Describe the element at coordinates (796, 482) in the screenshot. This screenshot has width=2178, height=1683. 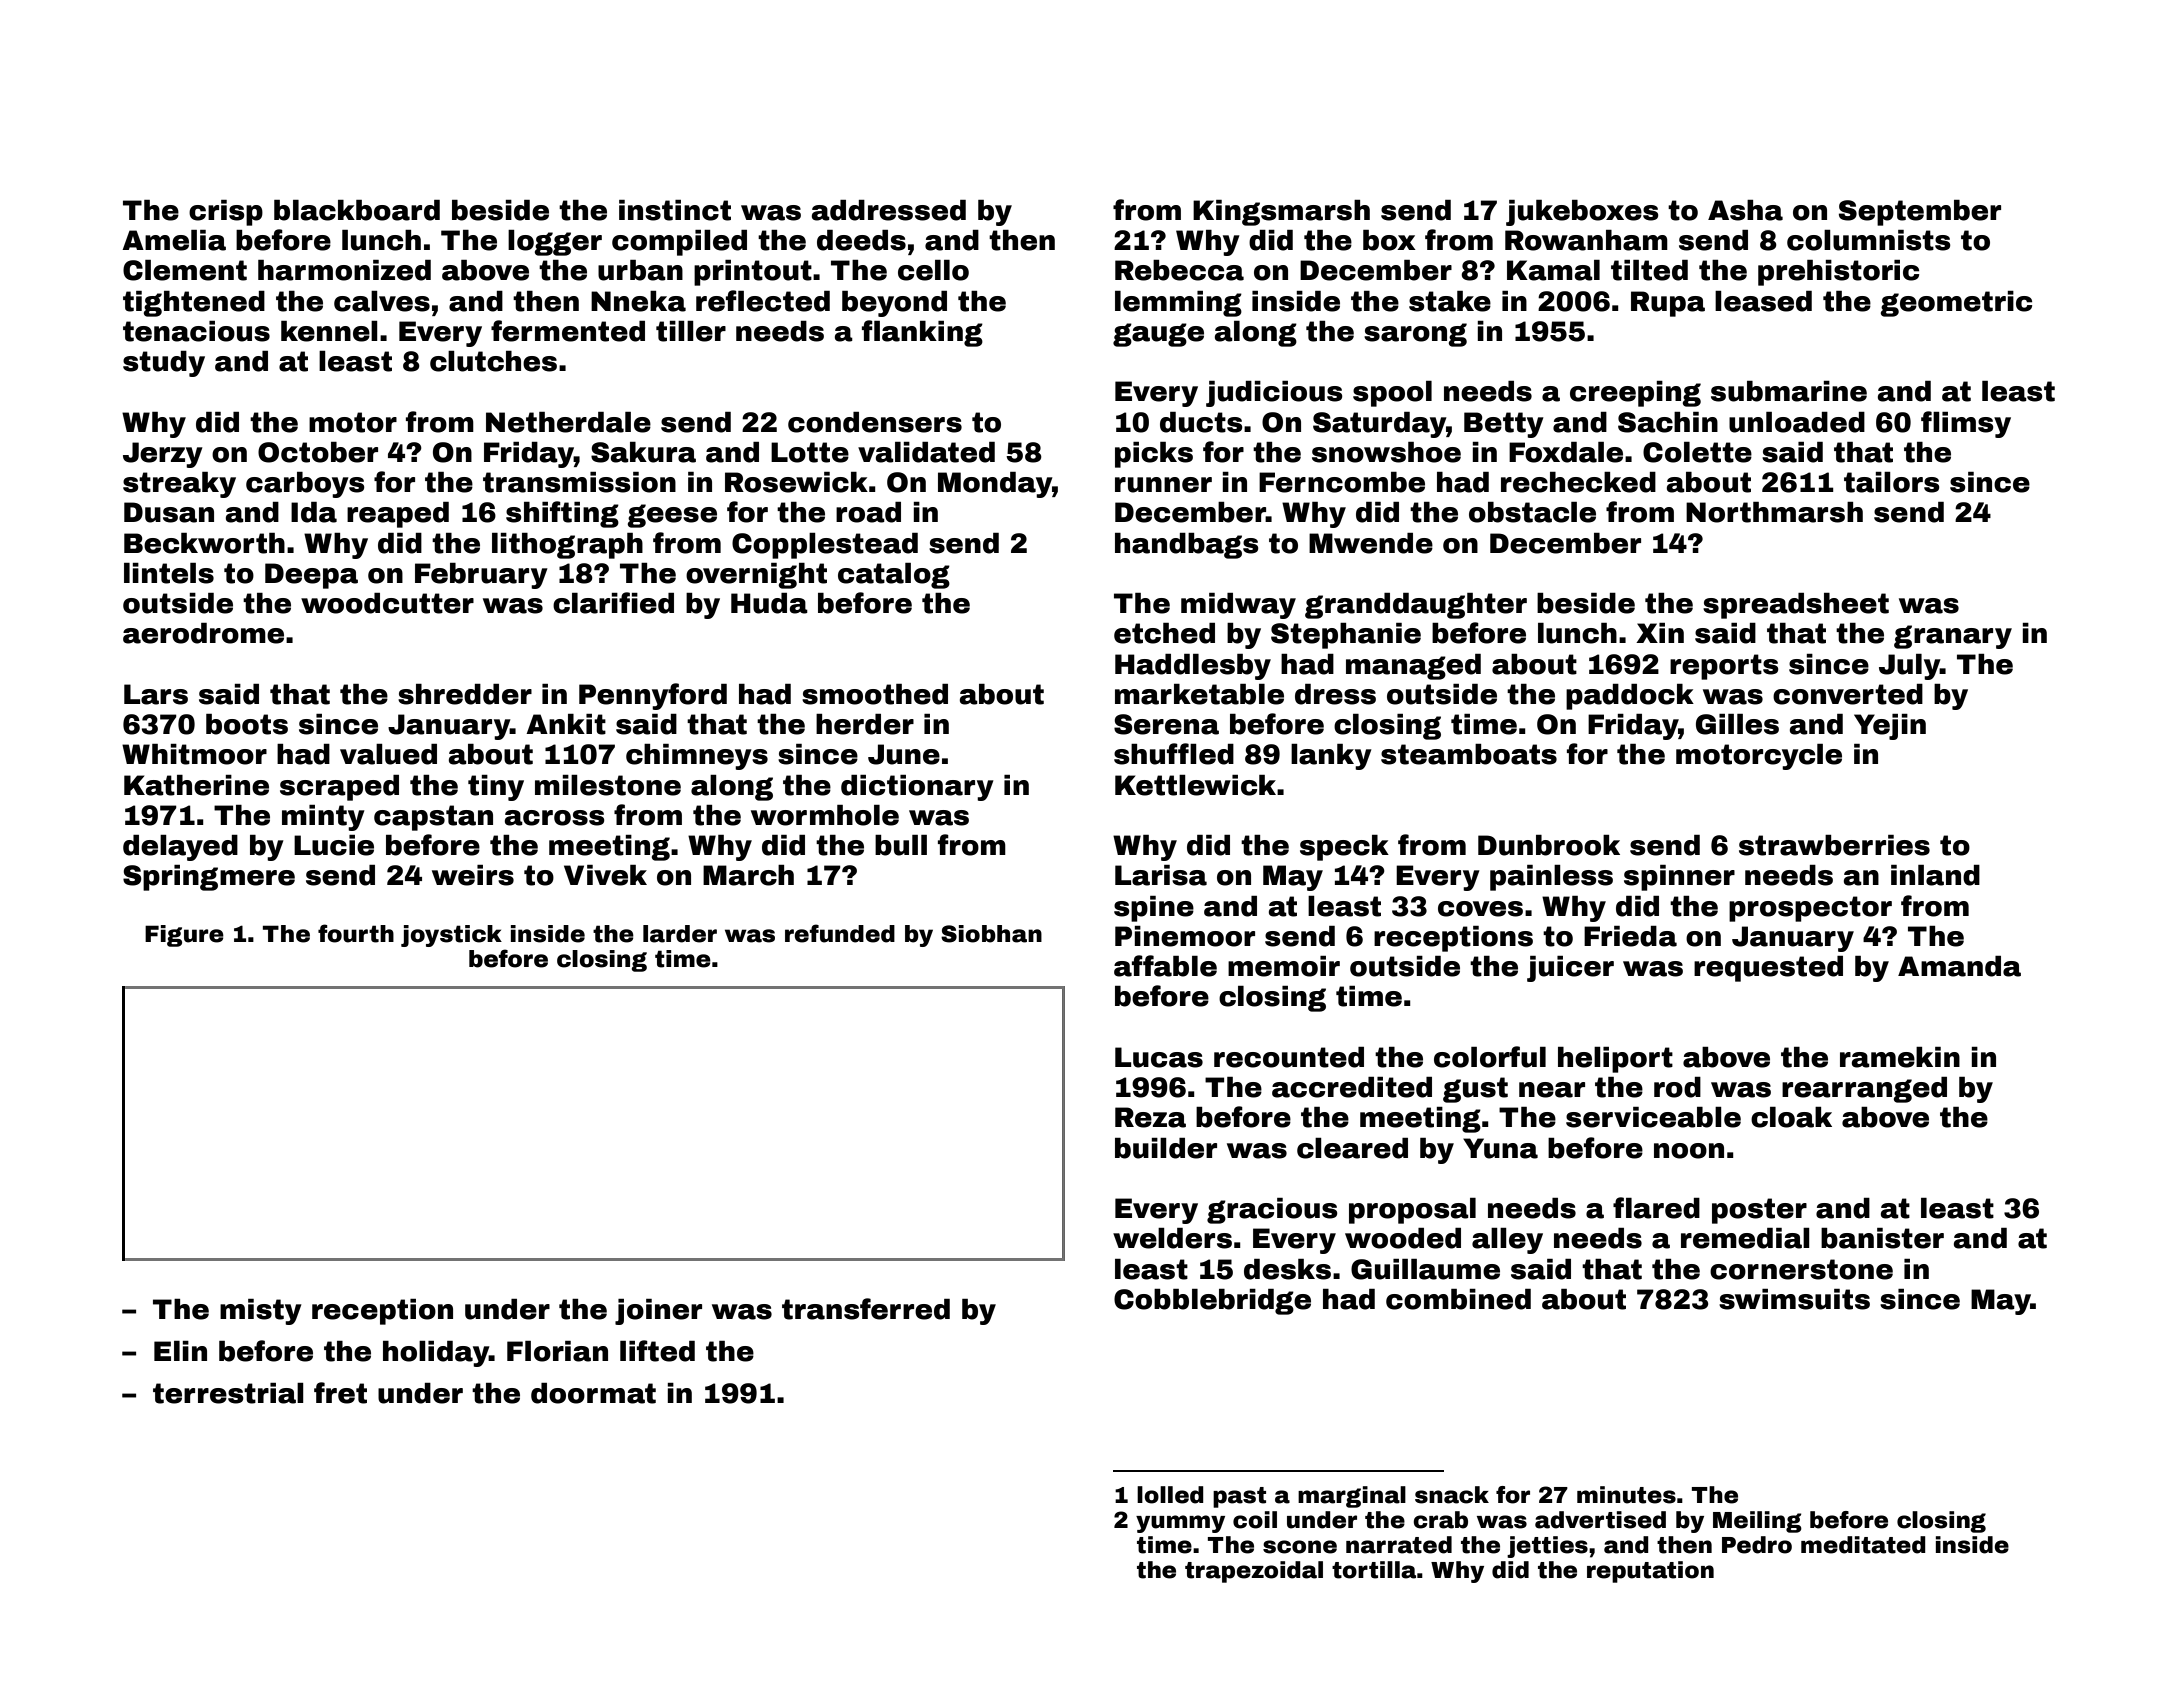
I see `Rosewick` at that location.
